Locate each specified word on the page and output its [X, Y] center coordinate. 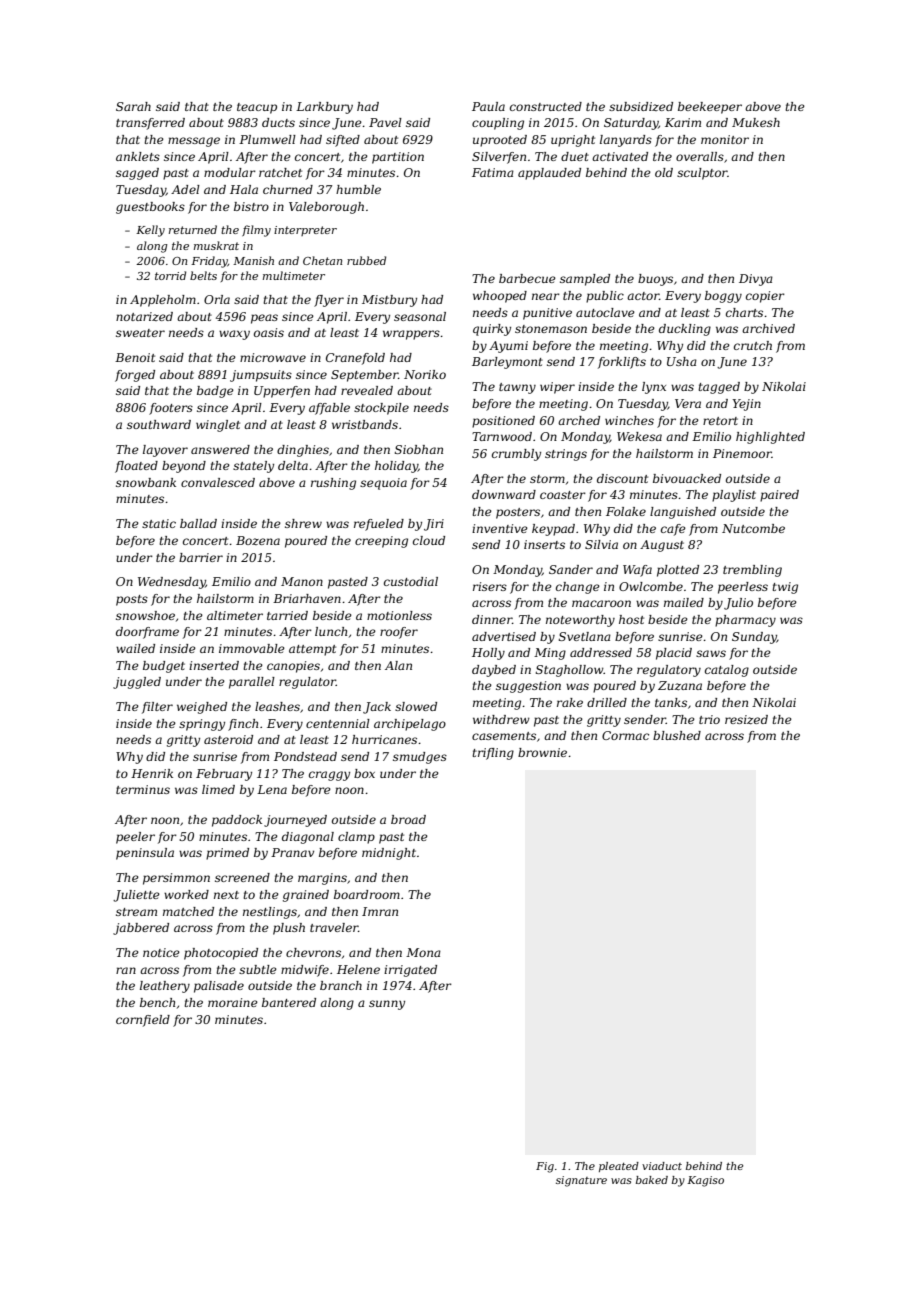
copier [765, 297]
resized [746, 719]
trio [709, 719]
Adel [185, 189]
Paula [488, 106]
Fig [545, 1167]
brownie [542, 752]
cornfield [143, 1021]
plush [289, 929]
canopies [293, 667]
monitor [725, 139]
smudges [420, 758]
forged [135, 376]
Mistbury [389, 301]
